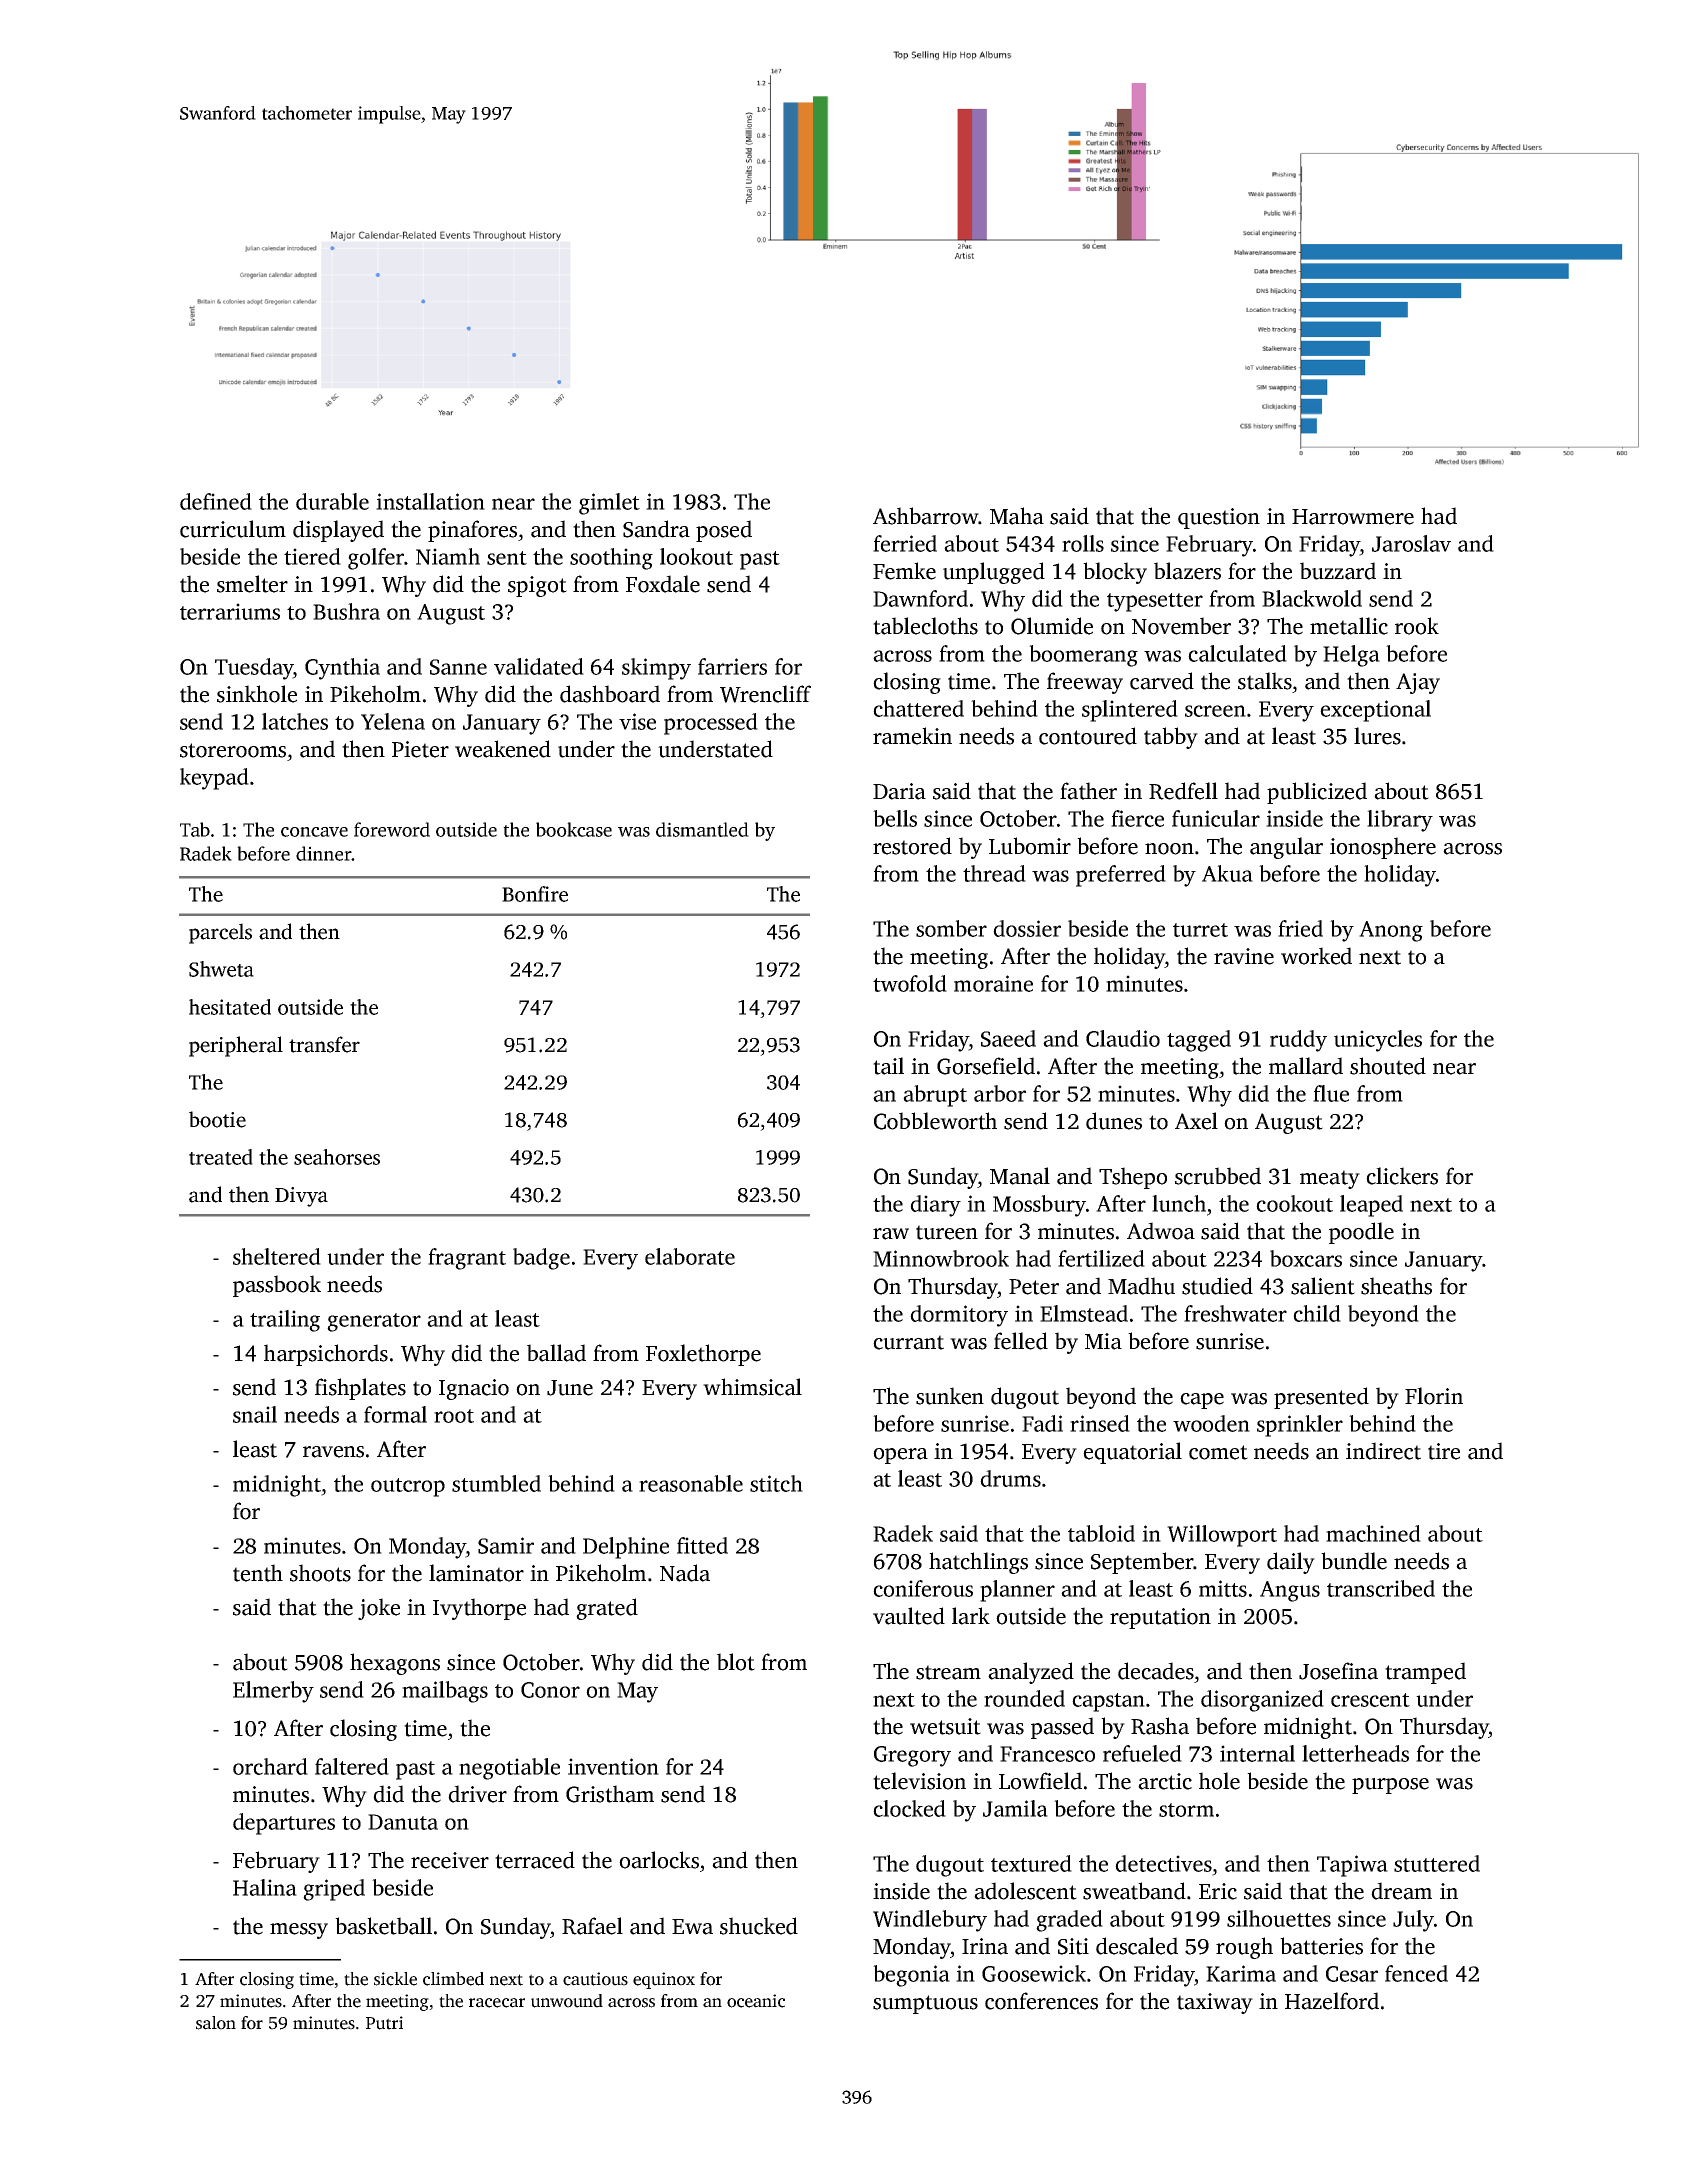  Describe the element at coordinates (395, 1979) in the document. I see `sickle` at that location.
